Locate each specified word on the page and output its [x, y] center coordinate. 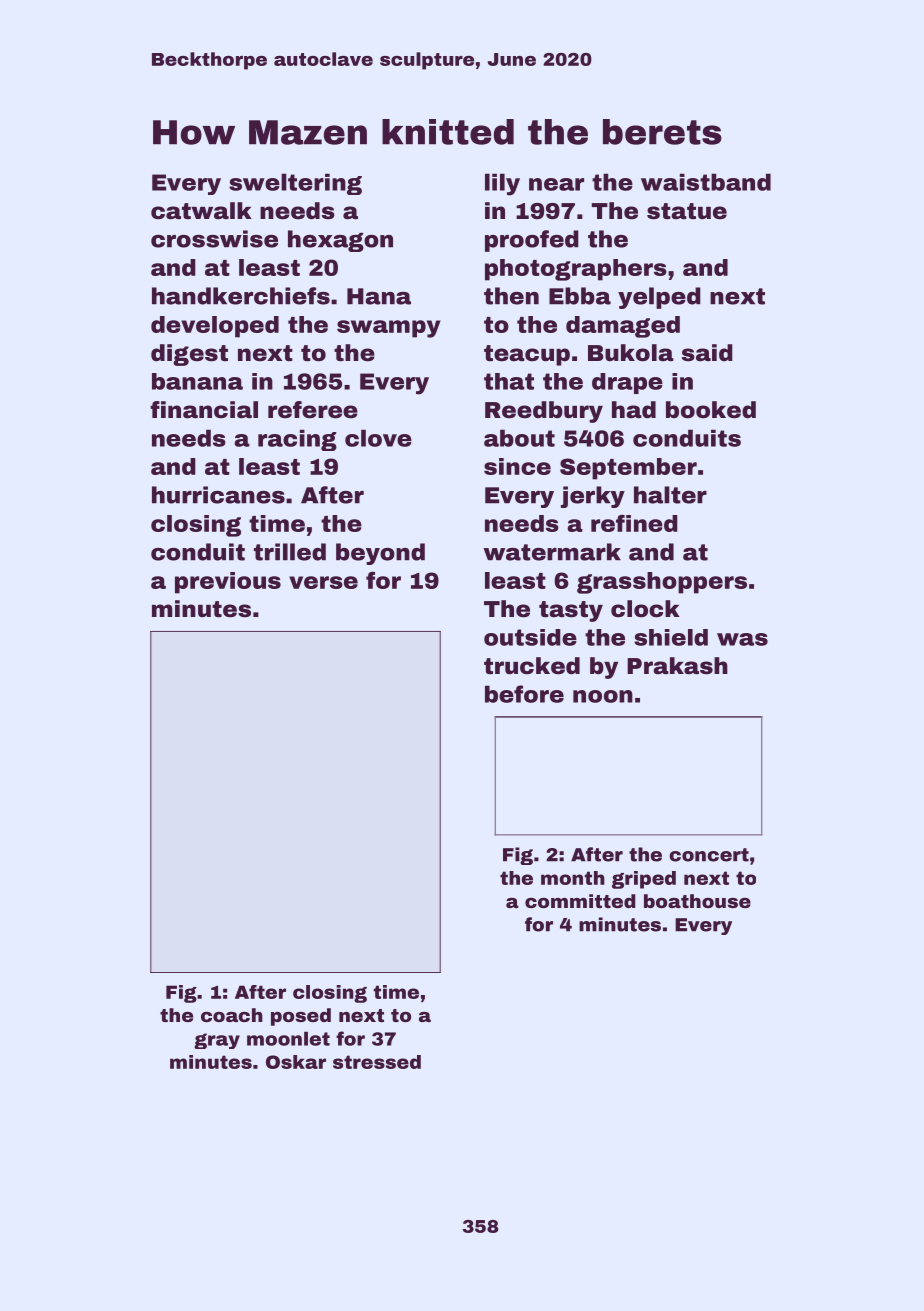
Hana [379, 296]
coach [232, 1015]
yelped [659, 298]
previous [228, 583]
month [573, 878]
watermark [552, 552]
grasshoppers [662, 583]
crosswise [214, 239]
